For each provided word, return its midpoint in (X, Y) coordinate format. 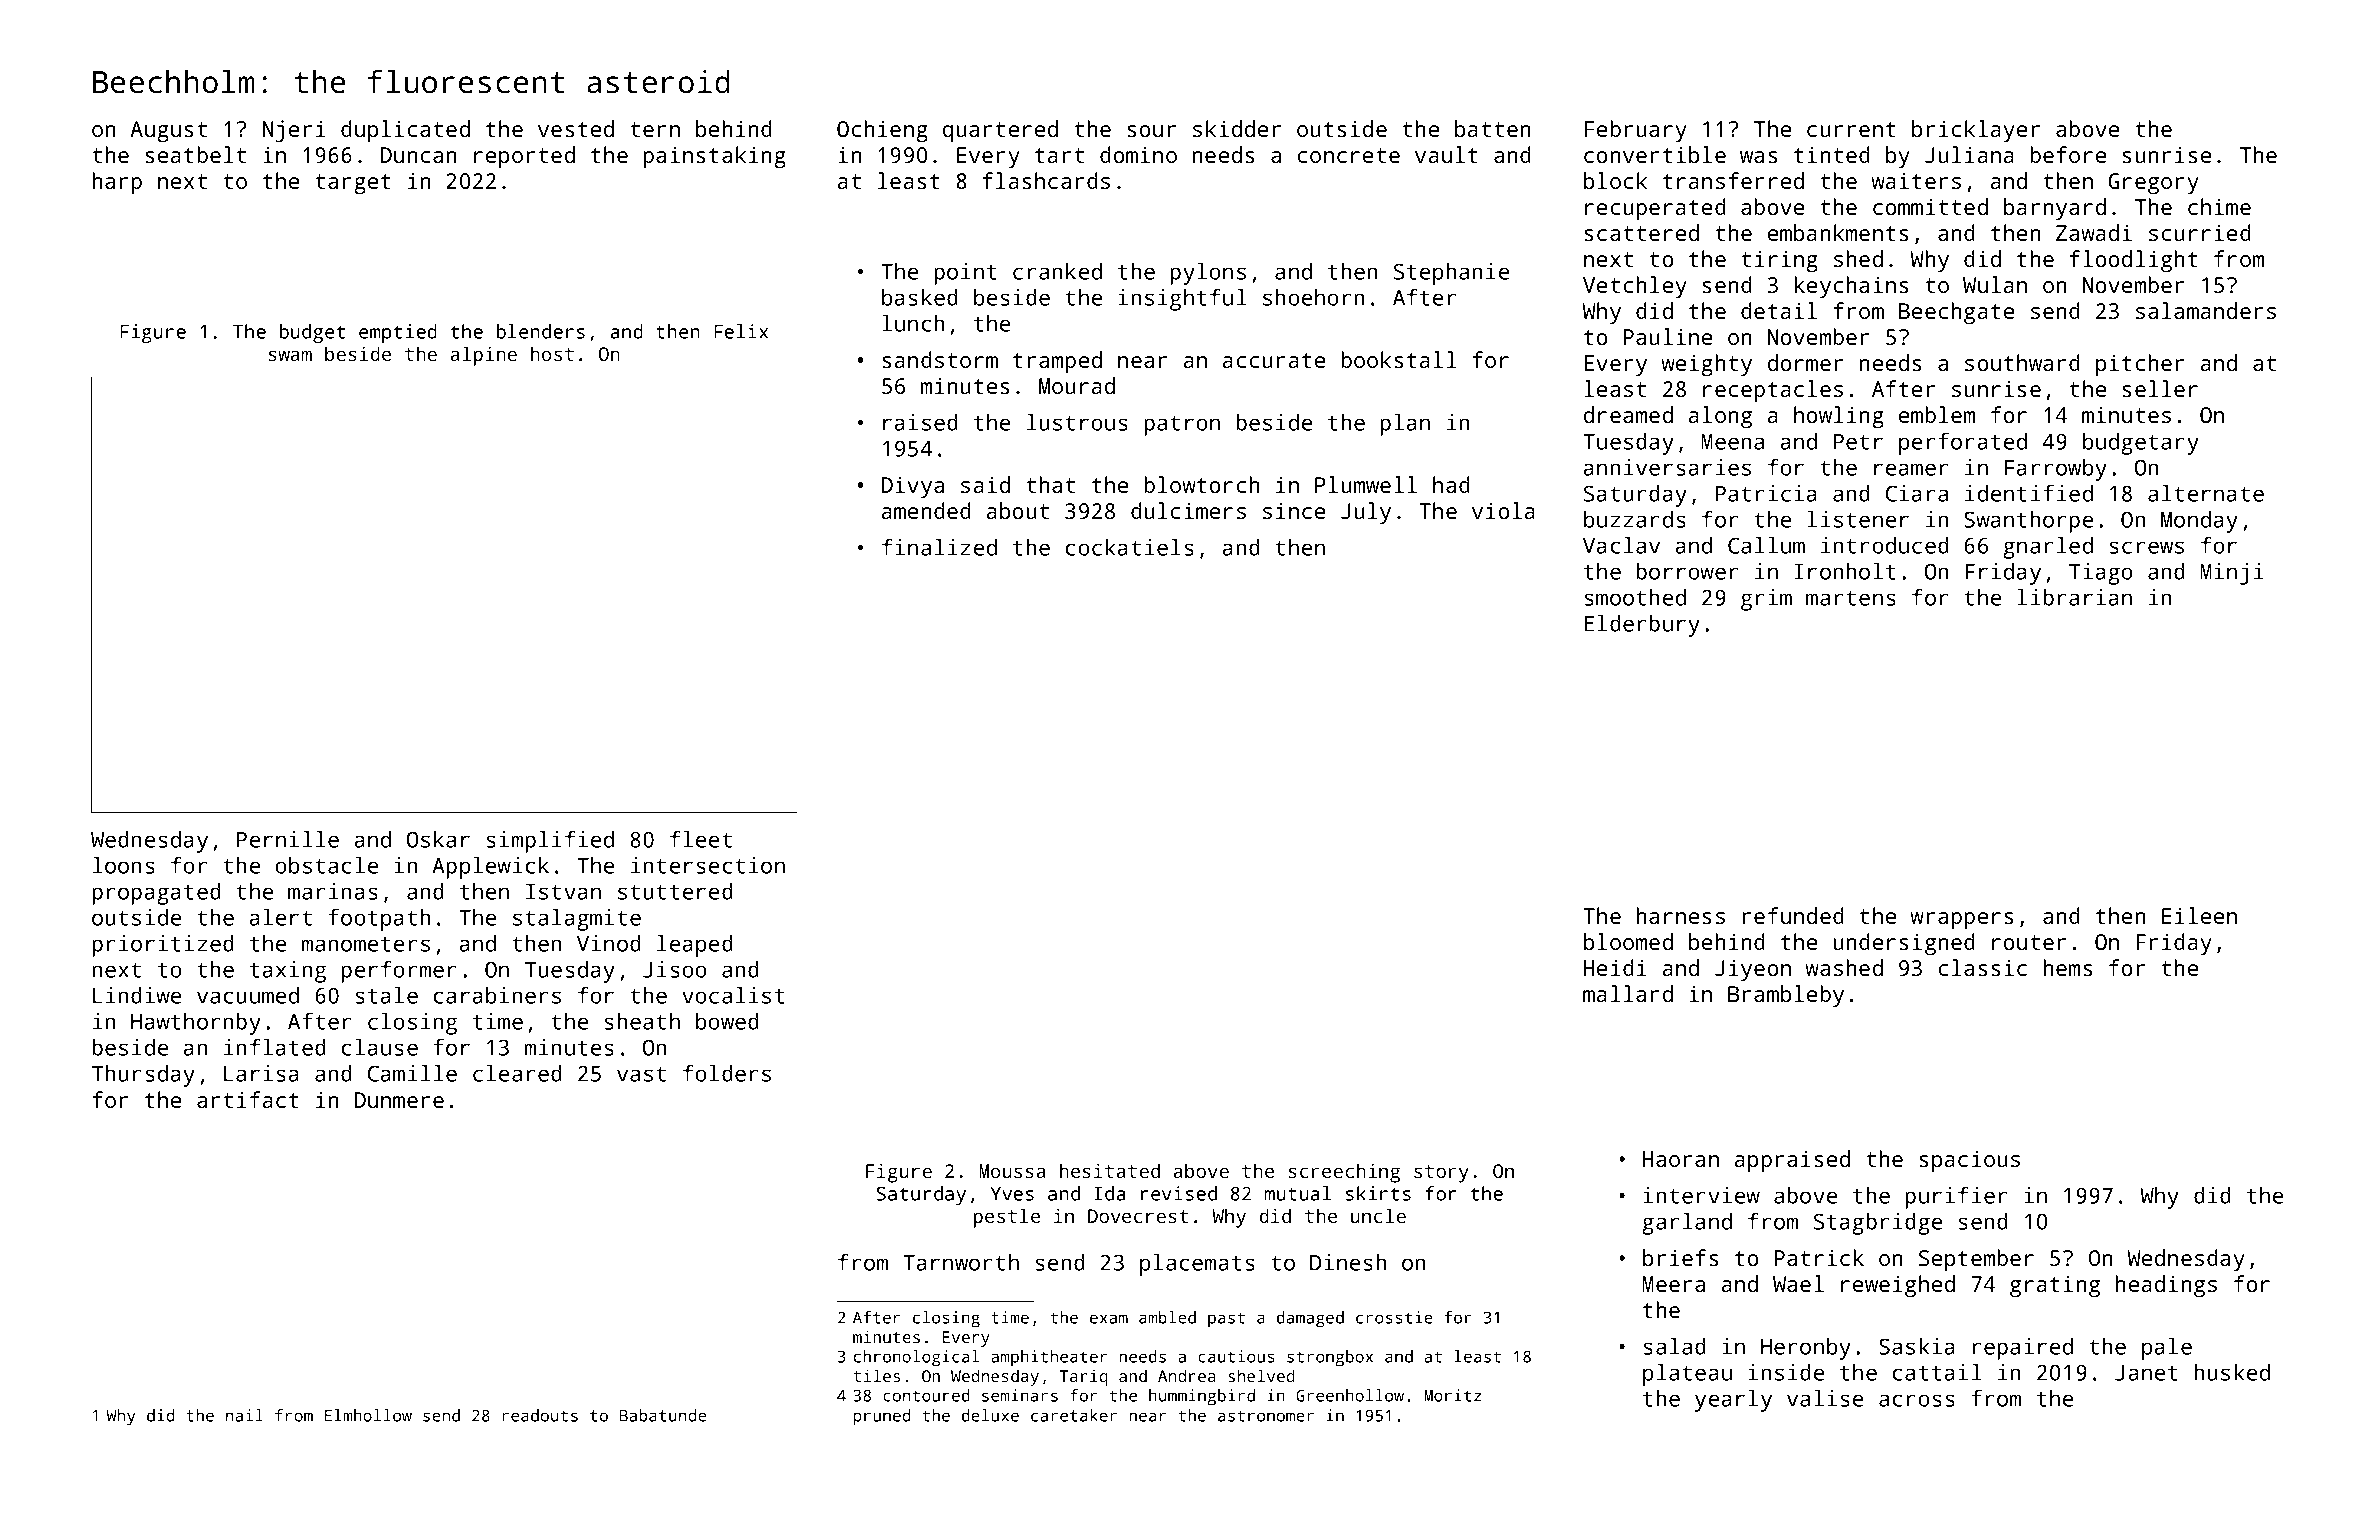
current (1851, 129)
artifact (248, 1099)
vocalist (733, 995)
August (168, 131)
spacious (1969, 1161)
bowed (727, 1021)
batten (1493, 128)
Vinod (609, 943)
